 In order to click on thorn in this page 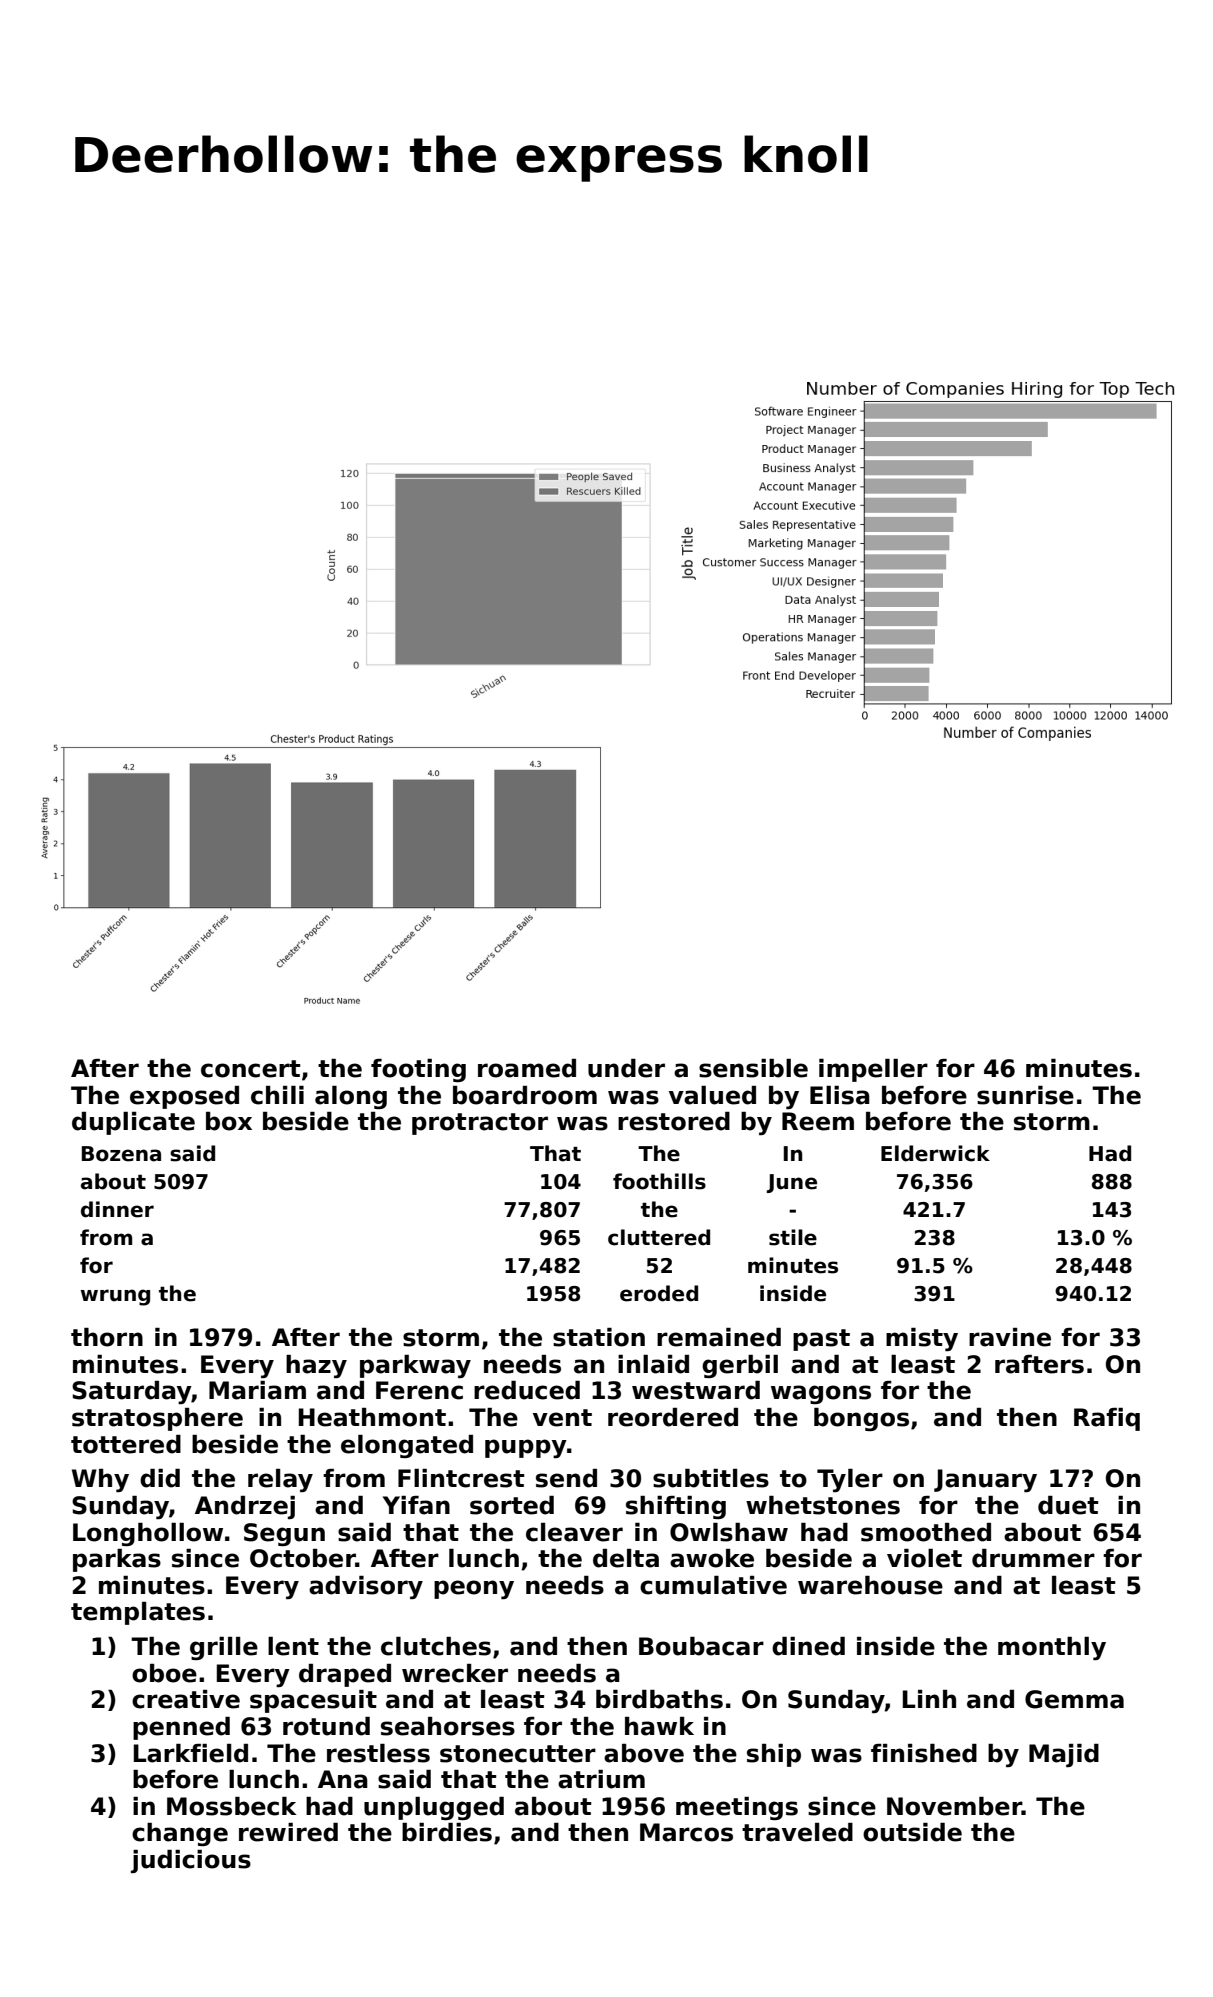, I will do `click(107, 1337)`.
